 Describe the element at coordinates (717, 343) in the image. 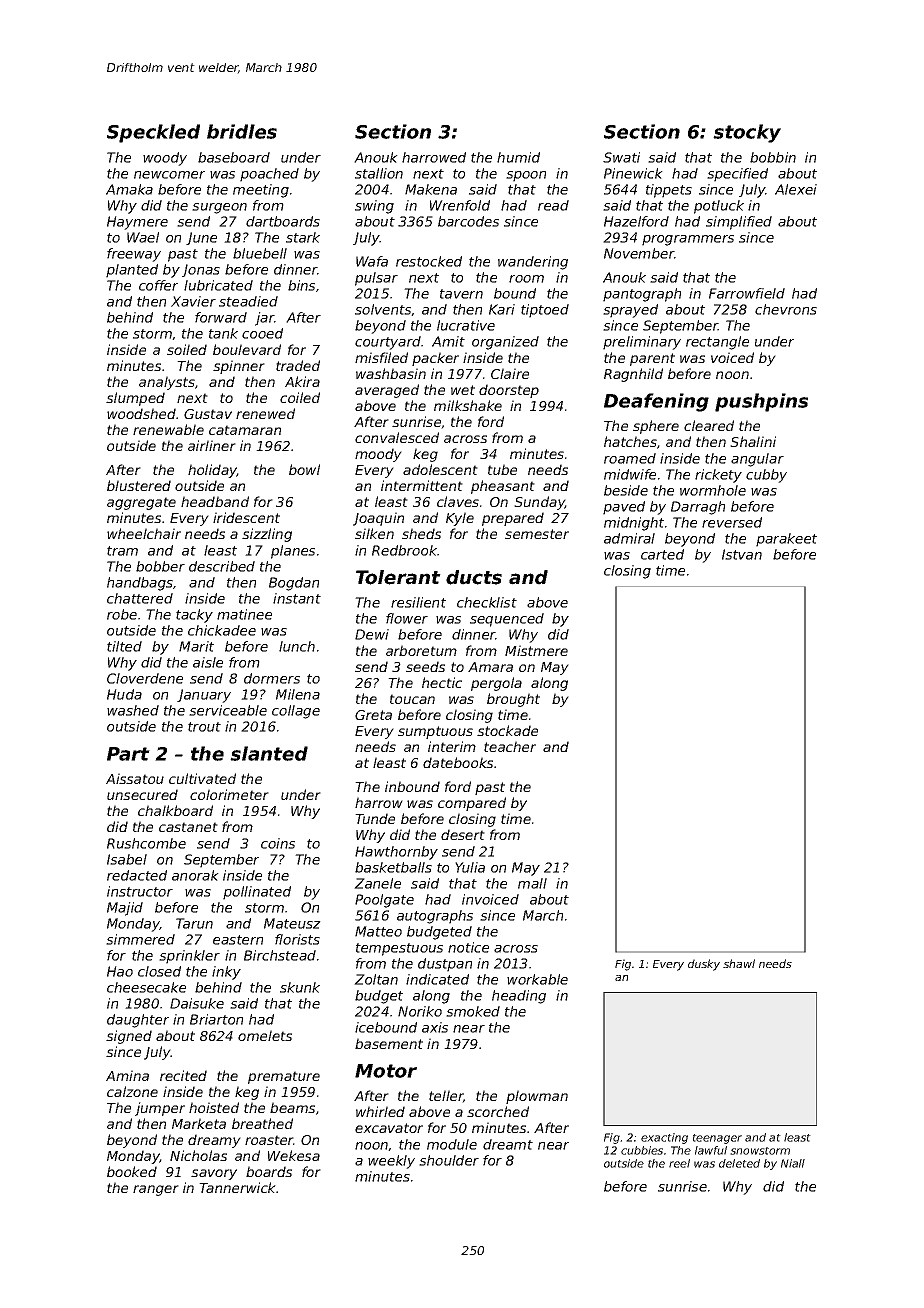

I see `rectangle` at that location.
